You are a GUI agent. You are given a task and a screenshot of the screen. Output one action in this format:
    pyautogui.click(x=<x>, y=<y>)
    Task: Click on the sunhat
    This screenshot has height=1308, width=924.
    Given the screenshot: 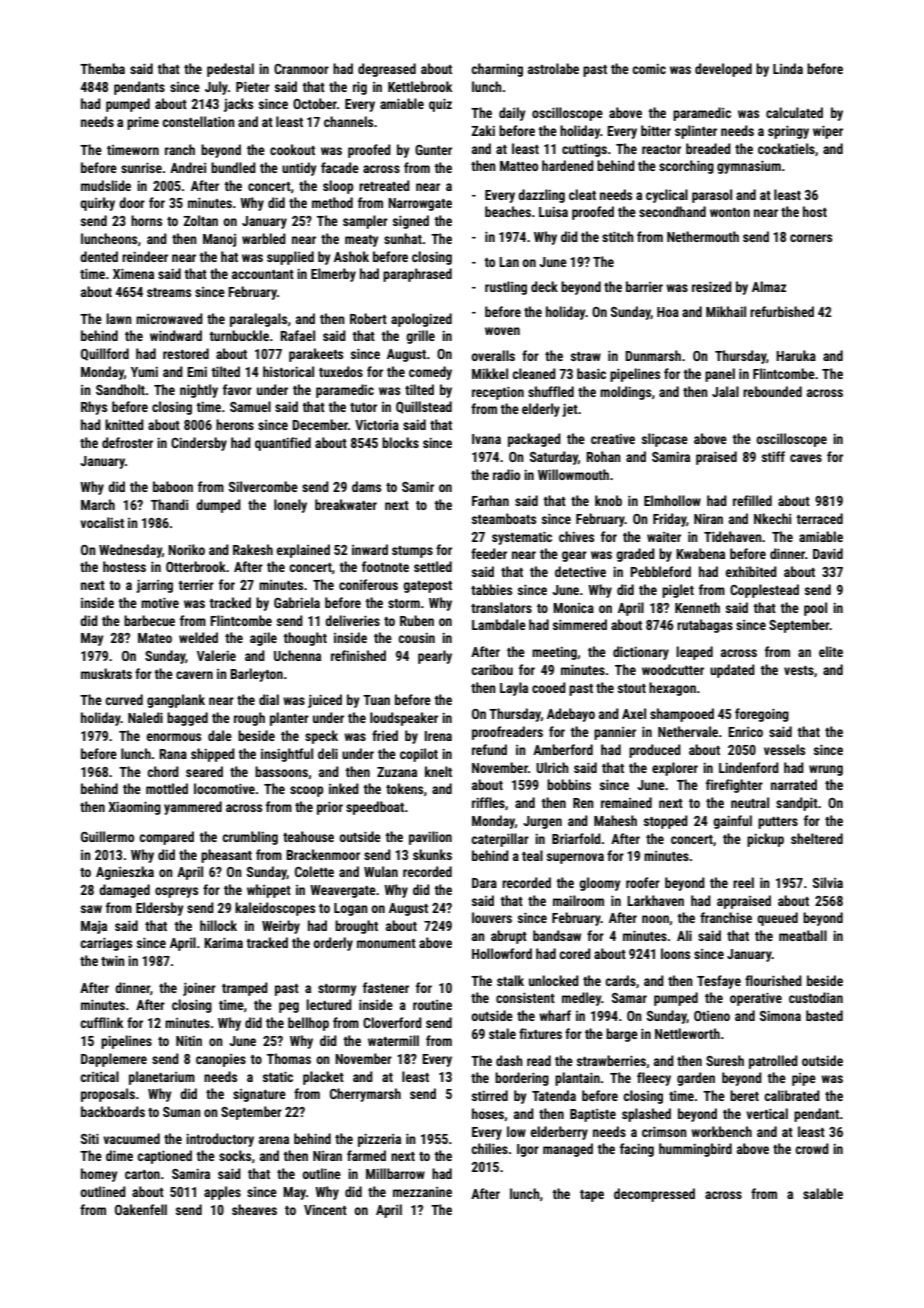 What is the action you would take?
    pyautogui.click(x=403, y=238)
